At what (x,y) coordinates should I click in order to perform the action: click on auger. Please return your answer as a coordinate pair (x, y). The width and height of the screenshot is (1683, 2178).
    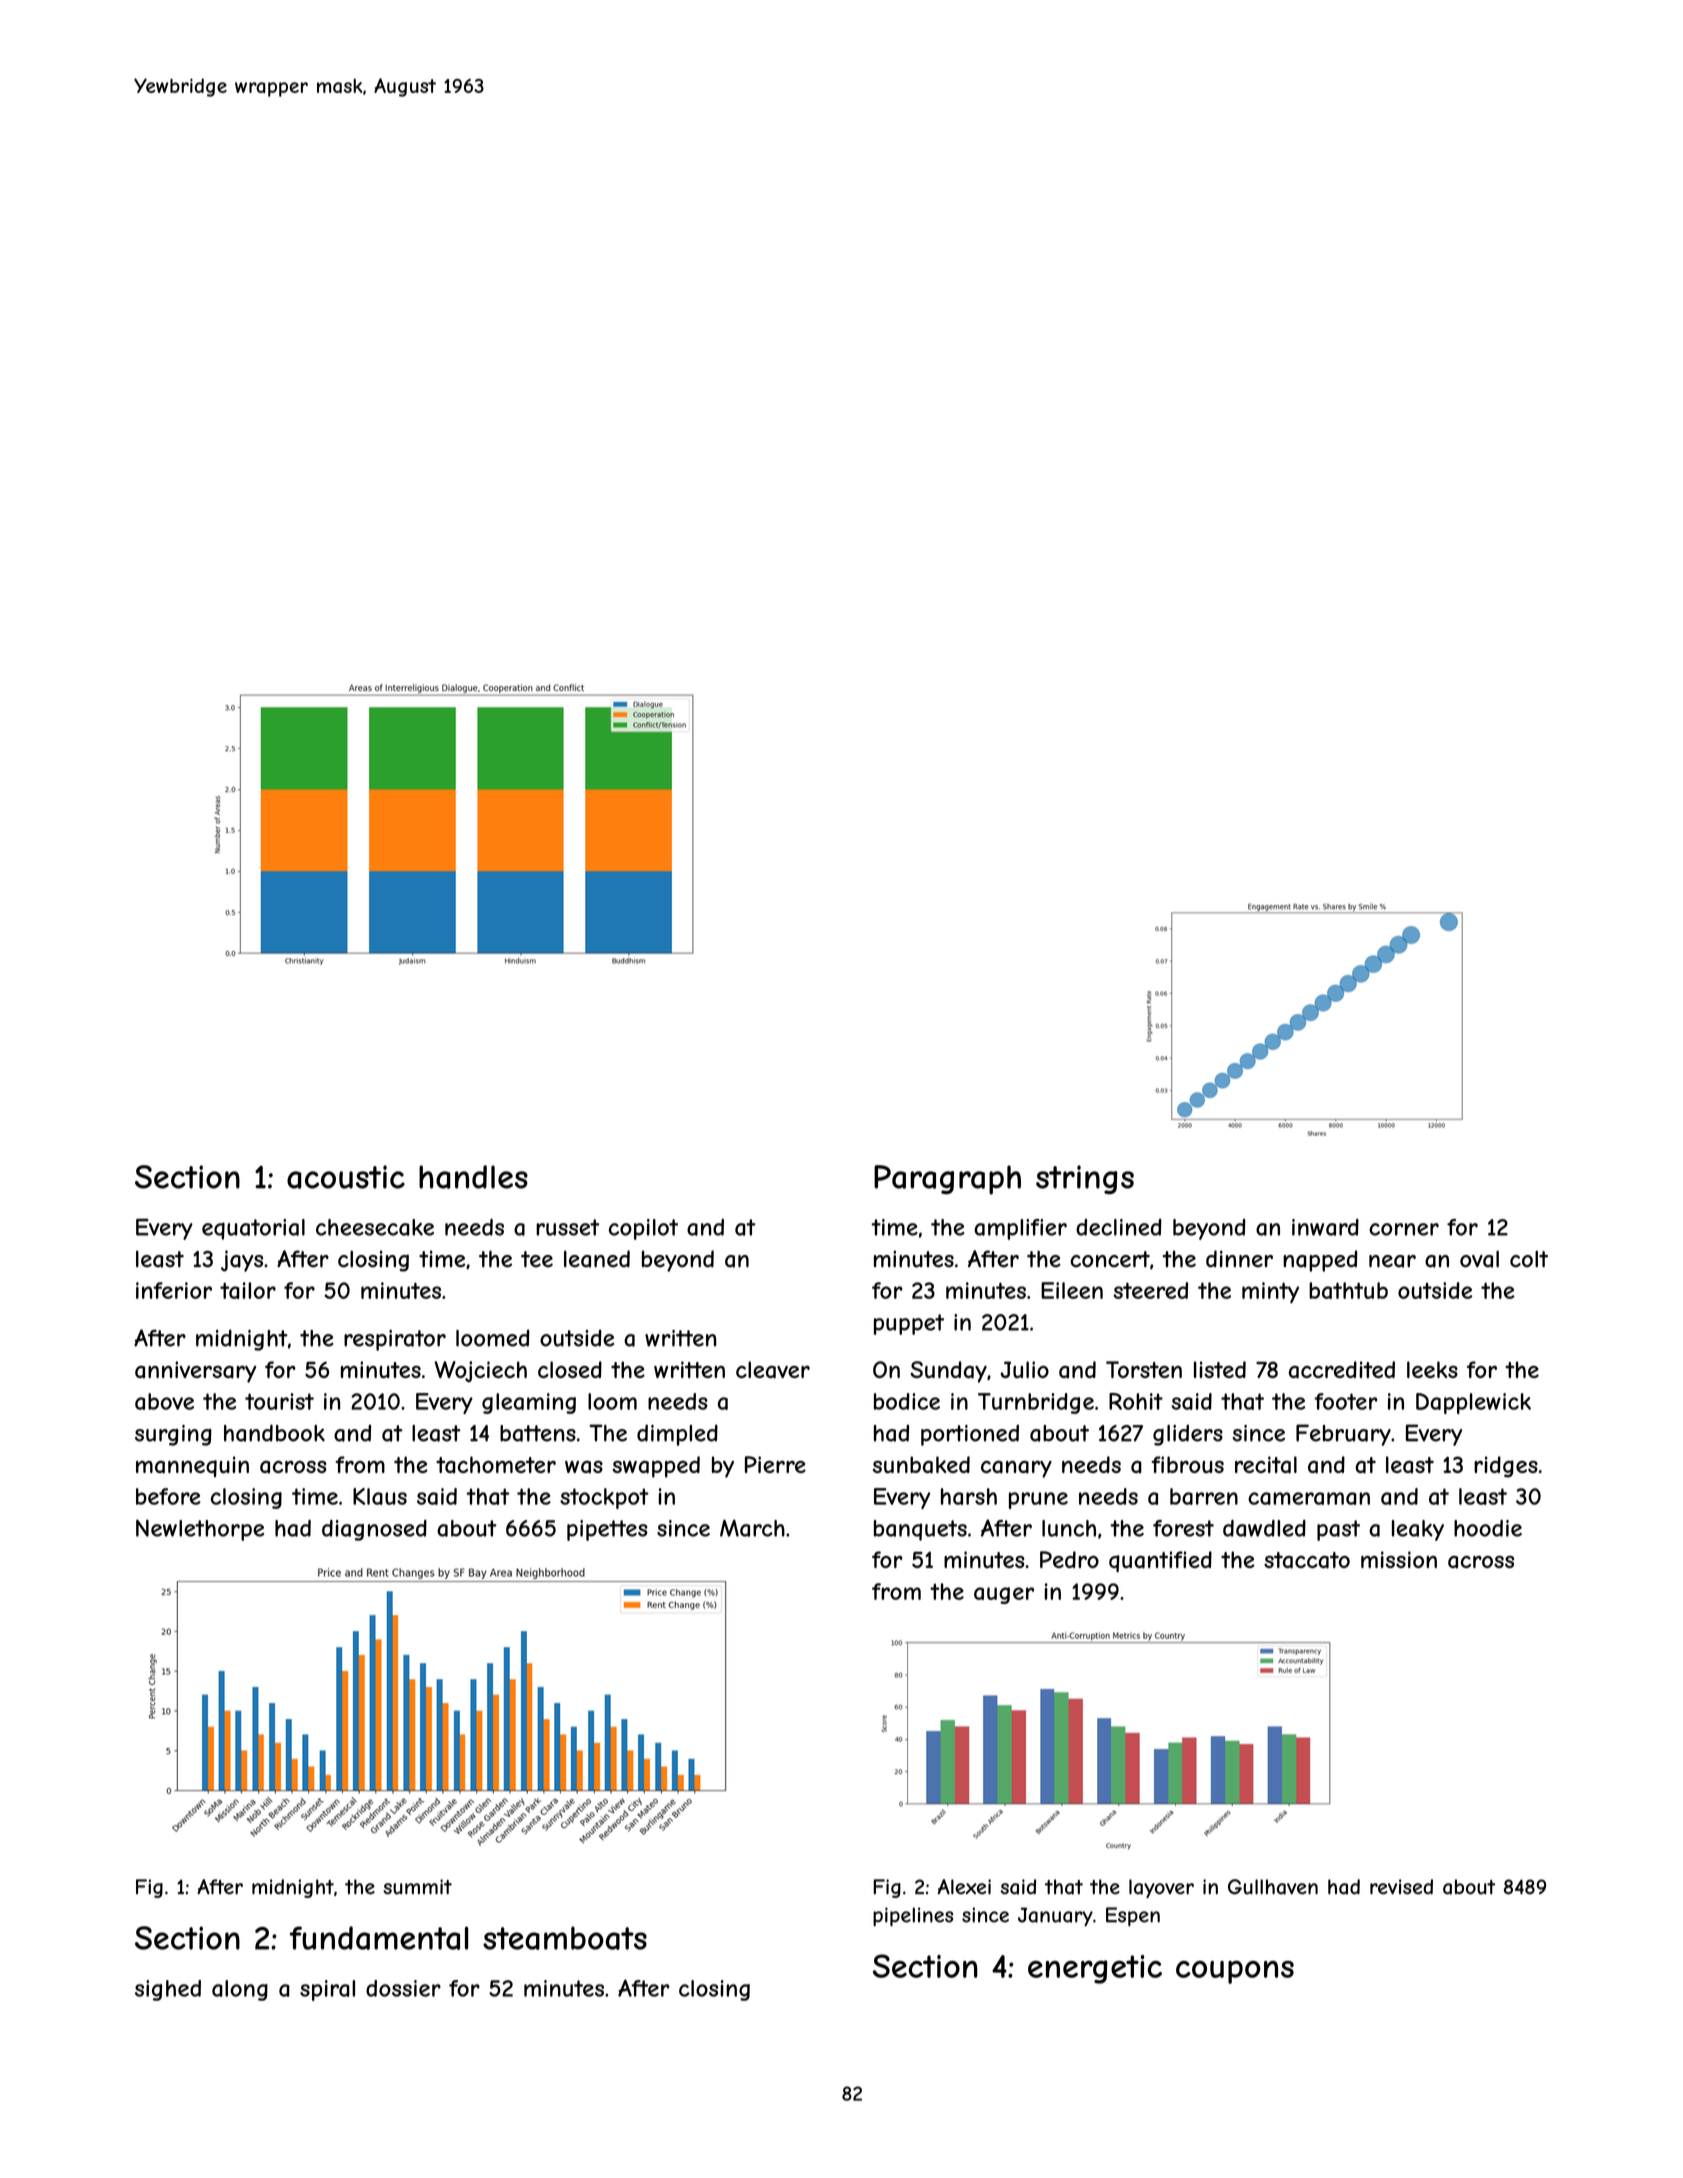
    Looking at the image, I should click on (1004, 1595).
